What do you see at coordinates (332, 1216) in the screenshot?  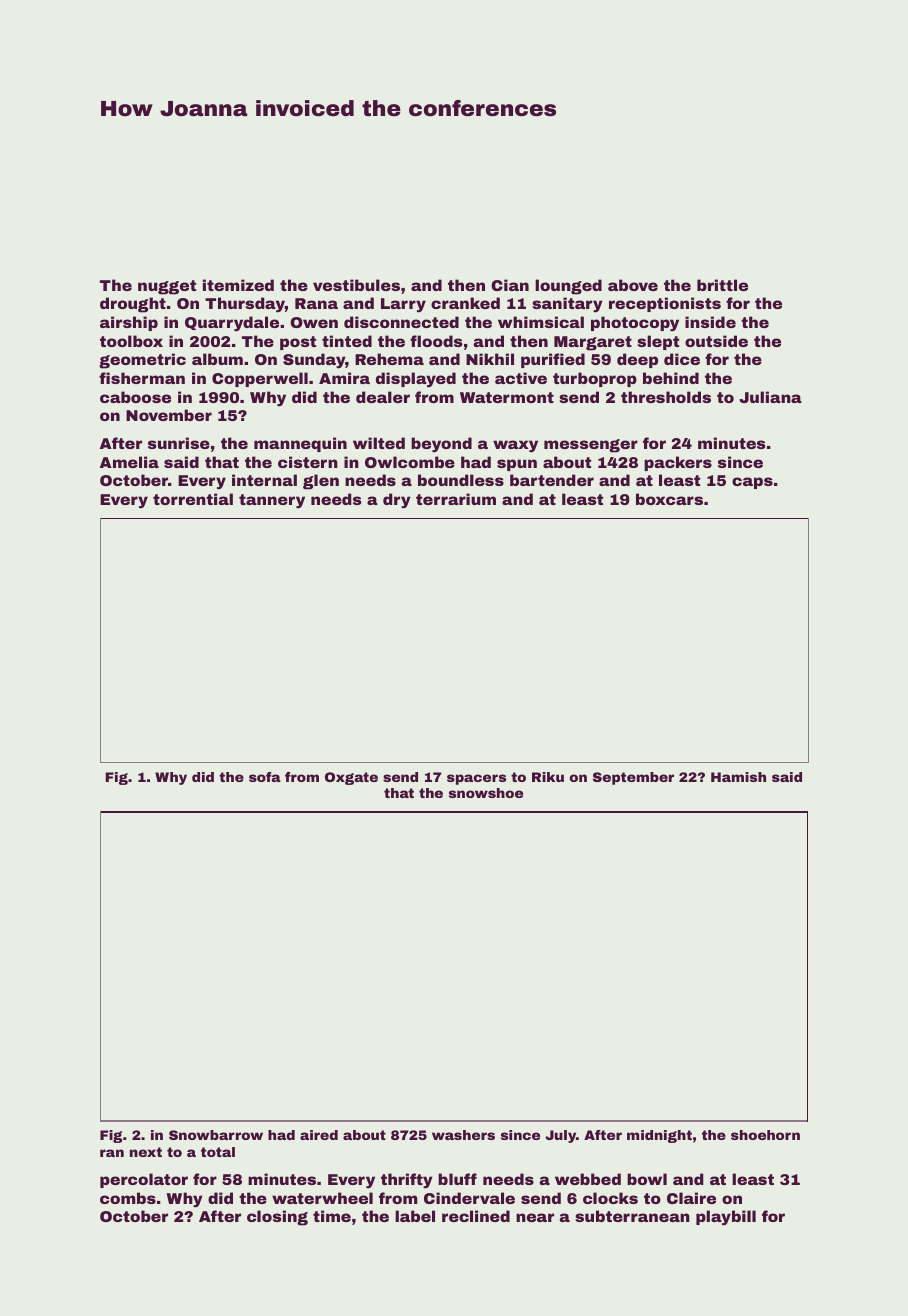 I see `time` at bounding box center [332, 1216].
